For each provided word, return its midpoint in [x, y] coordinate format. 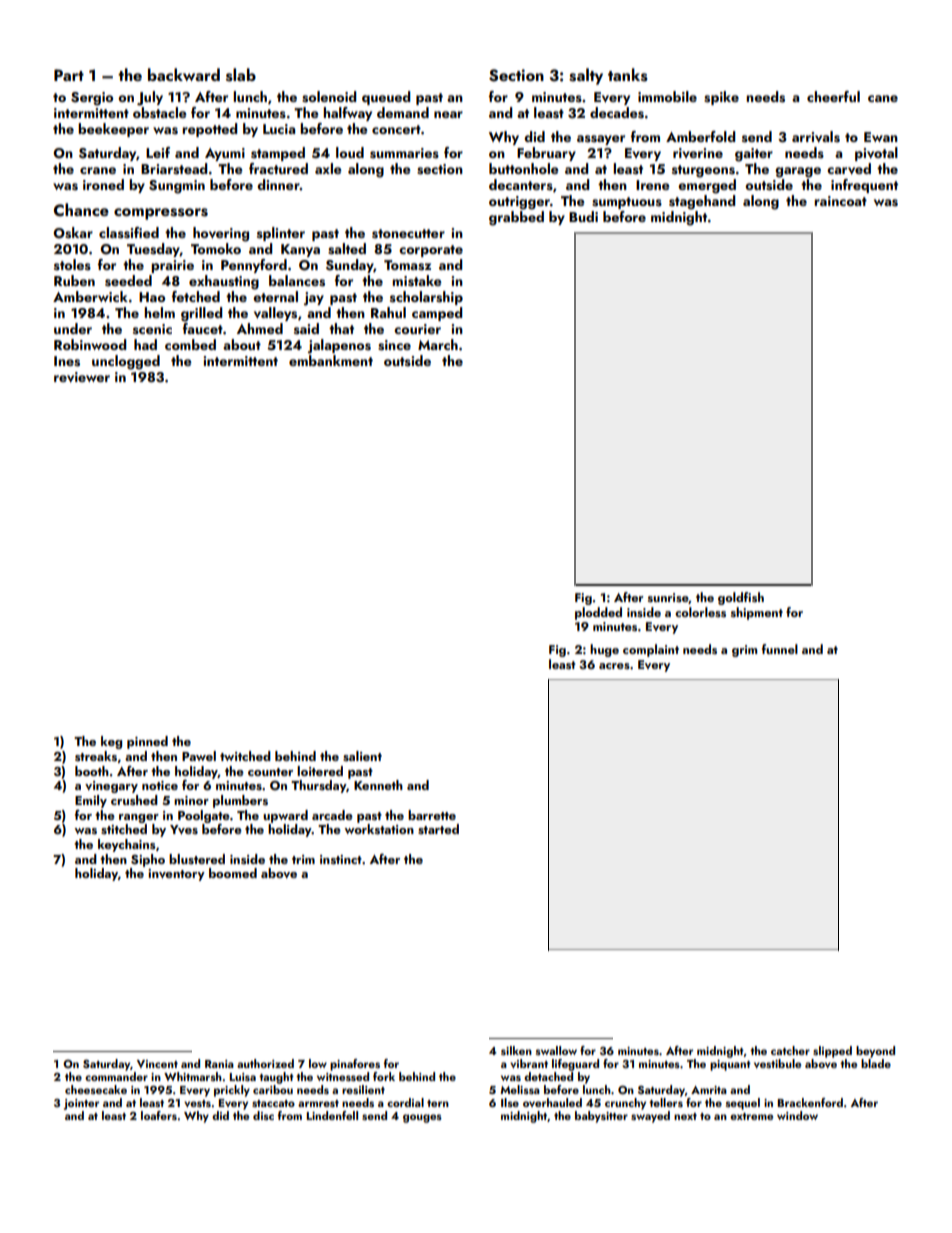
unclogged [126, 362]
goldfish [741, 598]
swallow [556, 1050]
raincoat [840, 201]
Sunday [350, 266]
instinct [341, 860]
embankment [331, 360]
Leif [158, 152]
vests [197, 1103]
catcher [790, 1050]
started [438, 829]
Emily [91, 801]
